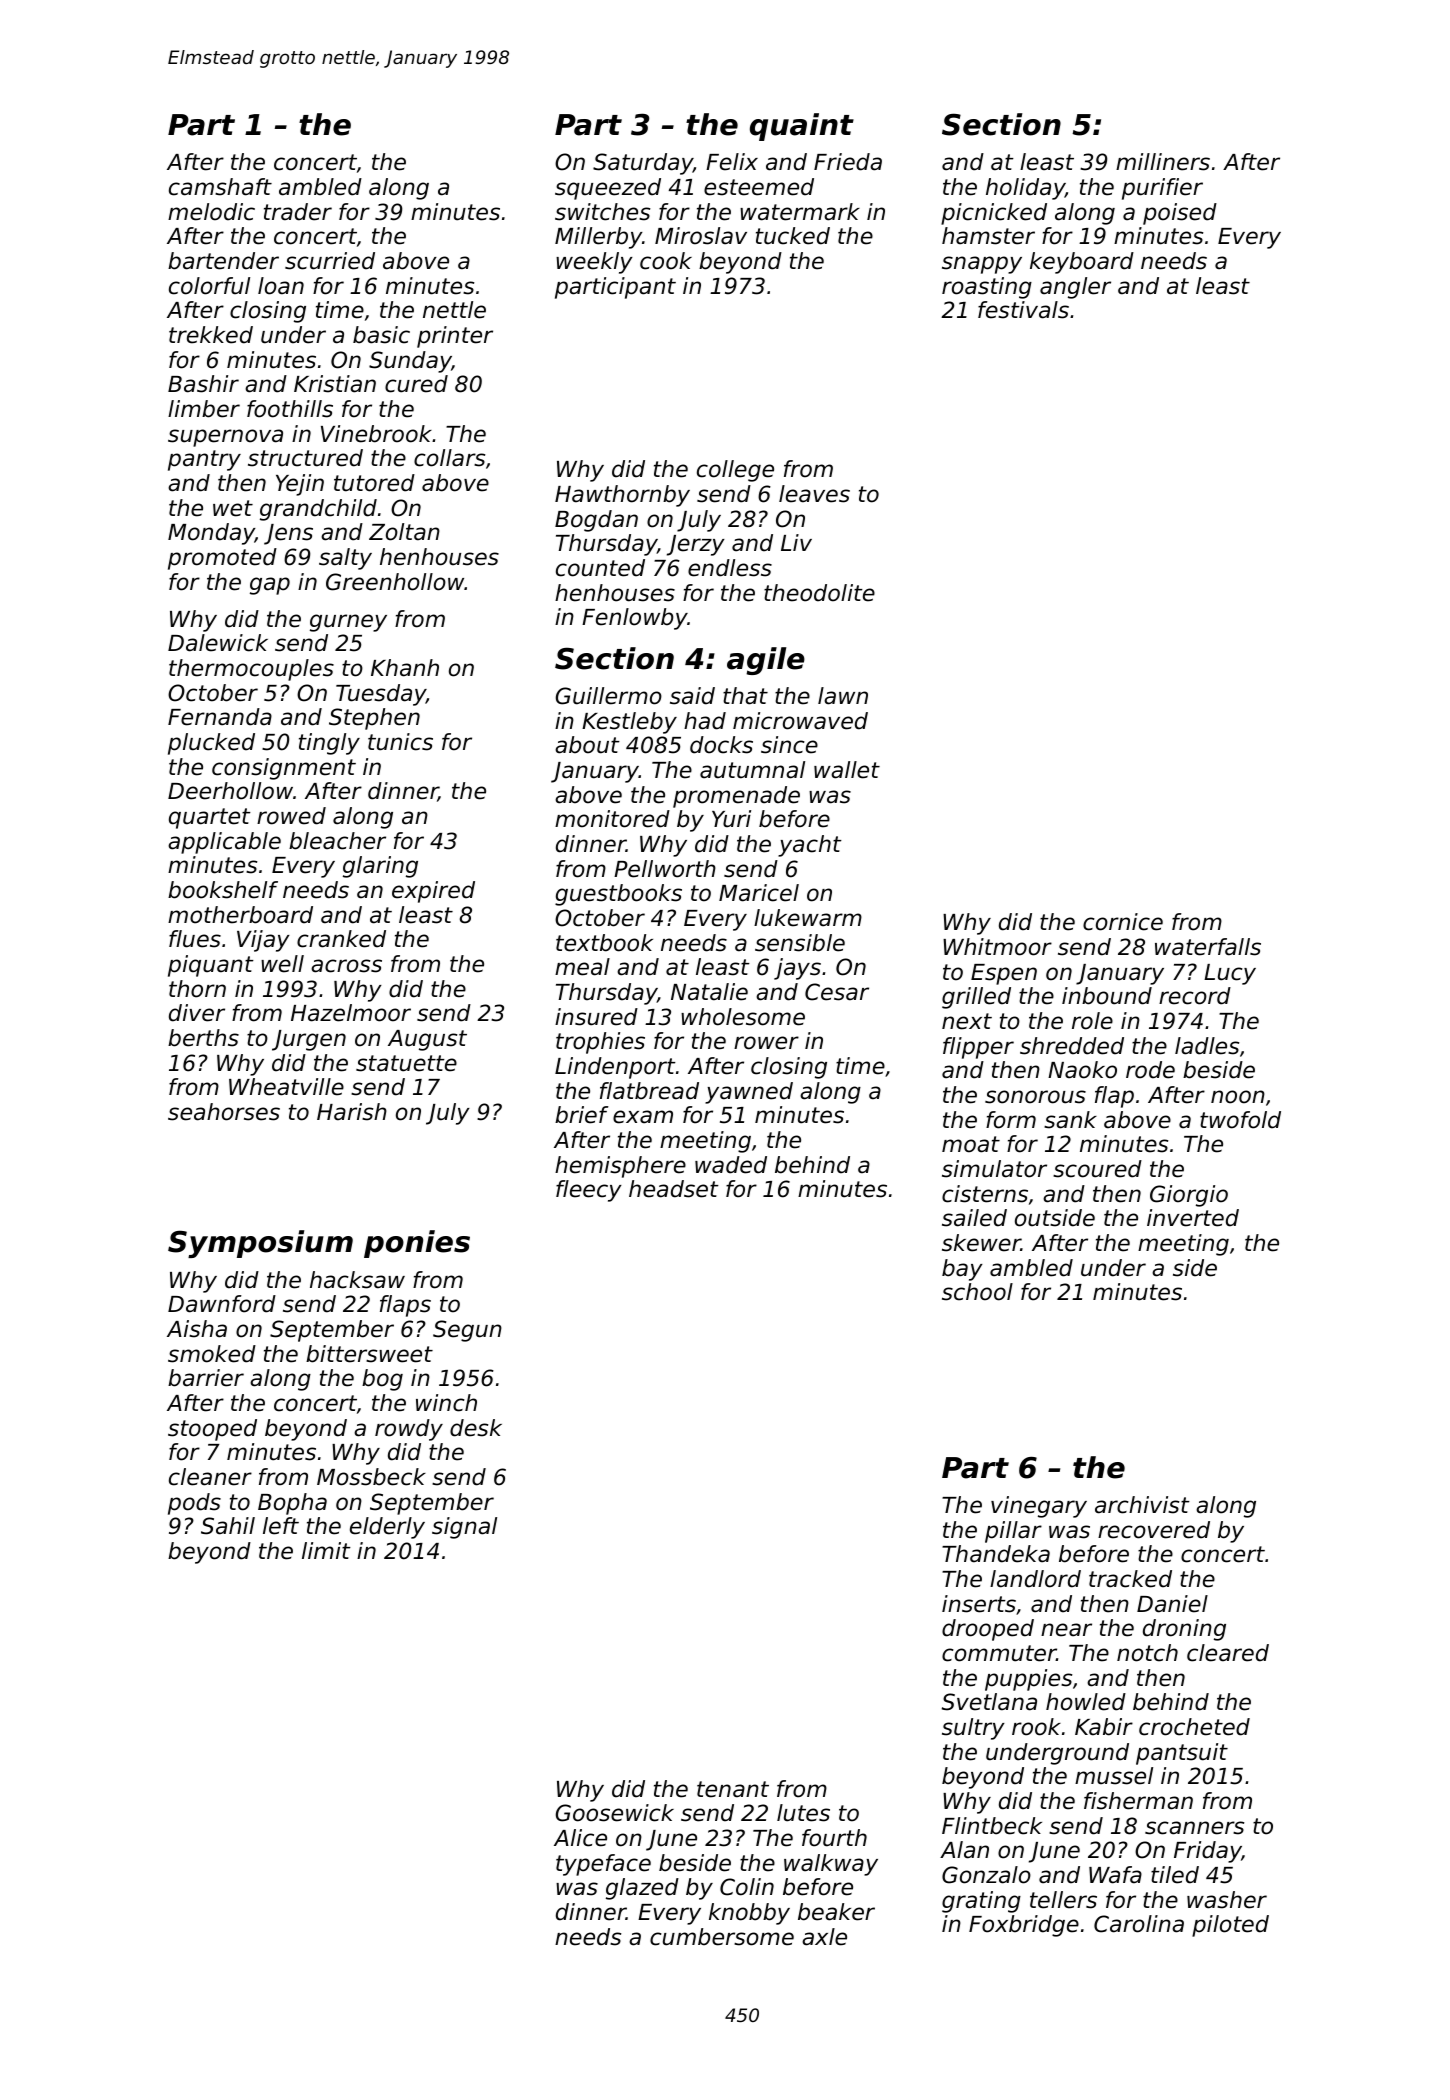 The image size is (1450, 2100). Describe the element at coordinates (1023, 310) in the screenshot. I see `festivals` at that location.
